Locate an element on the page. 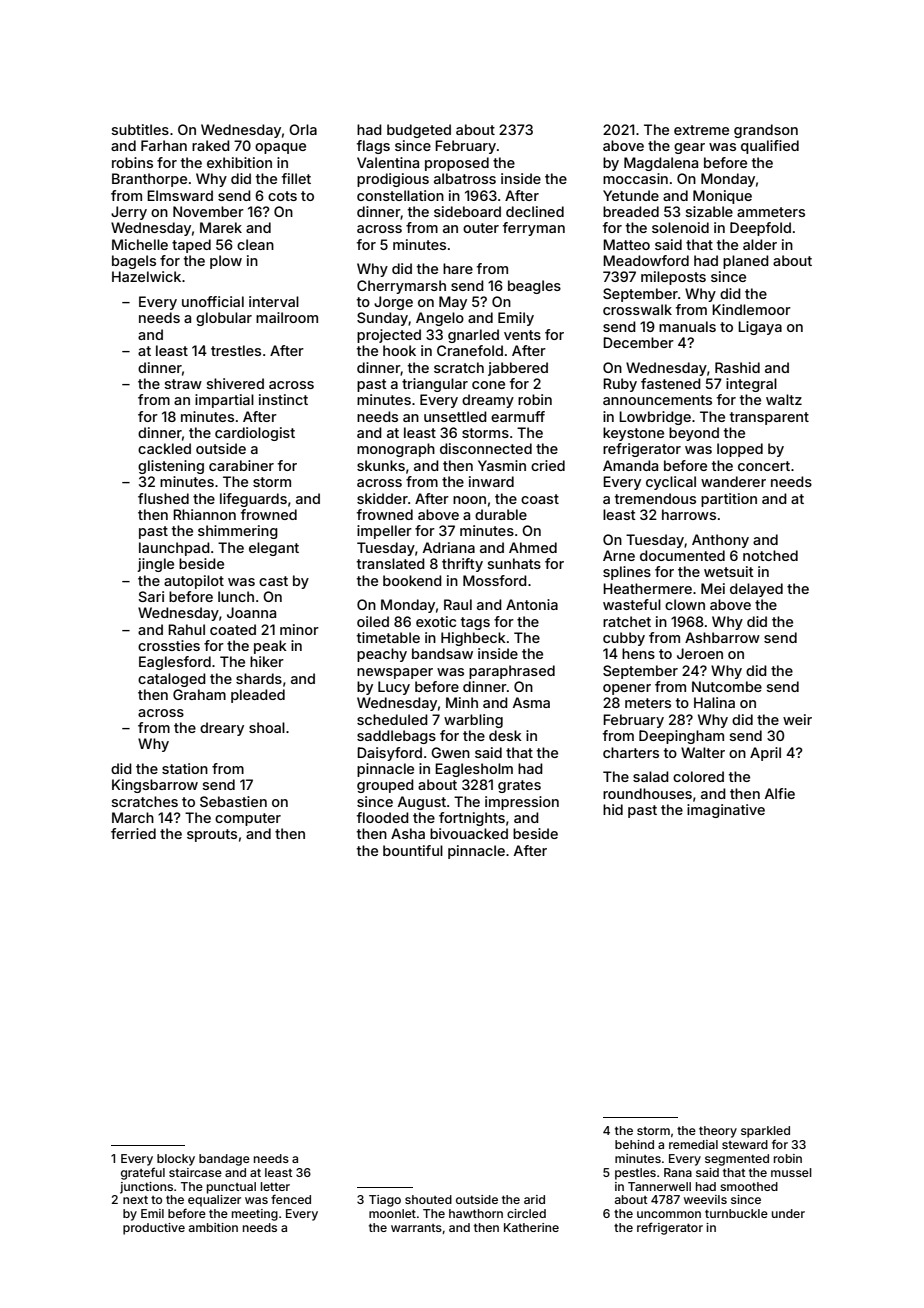  Alfie is located at coordinates (780, 793).
